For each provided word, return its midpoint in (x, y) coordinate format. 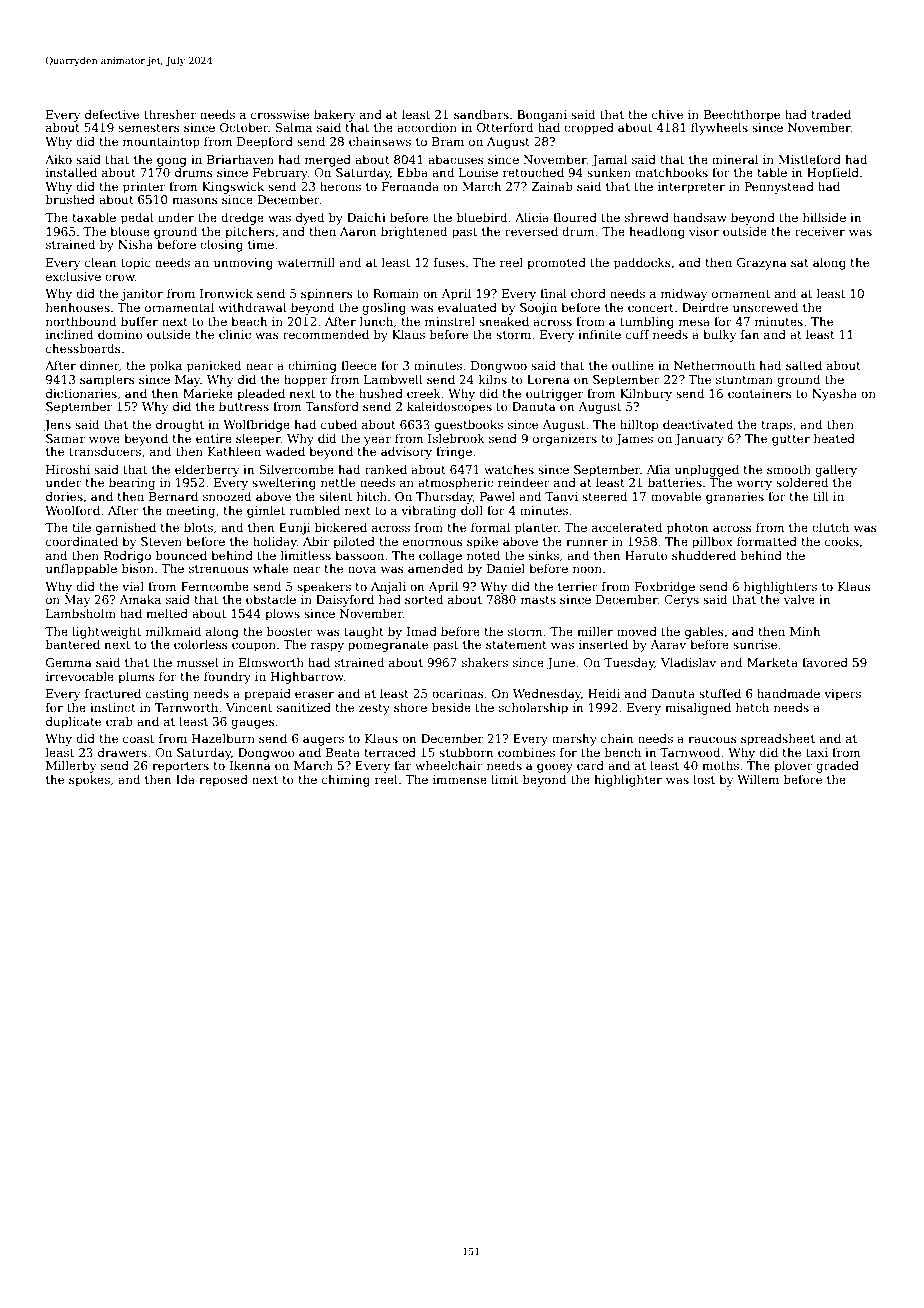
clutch (830, 527)
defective (112, 114)
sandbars (481, 114)
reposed (223, 781)
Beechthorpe (742, 116)
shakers (485, 662)
